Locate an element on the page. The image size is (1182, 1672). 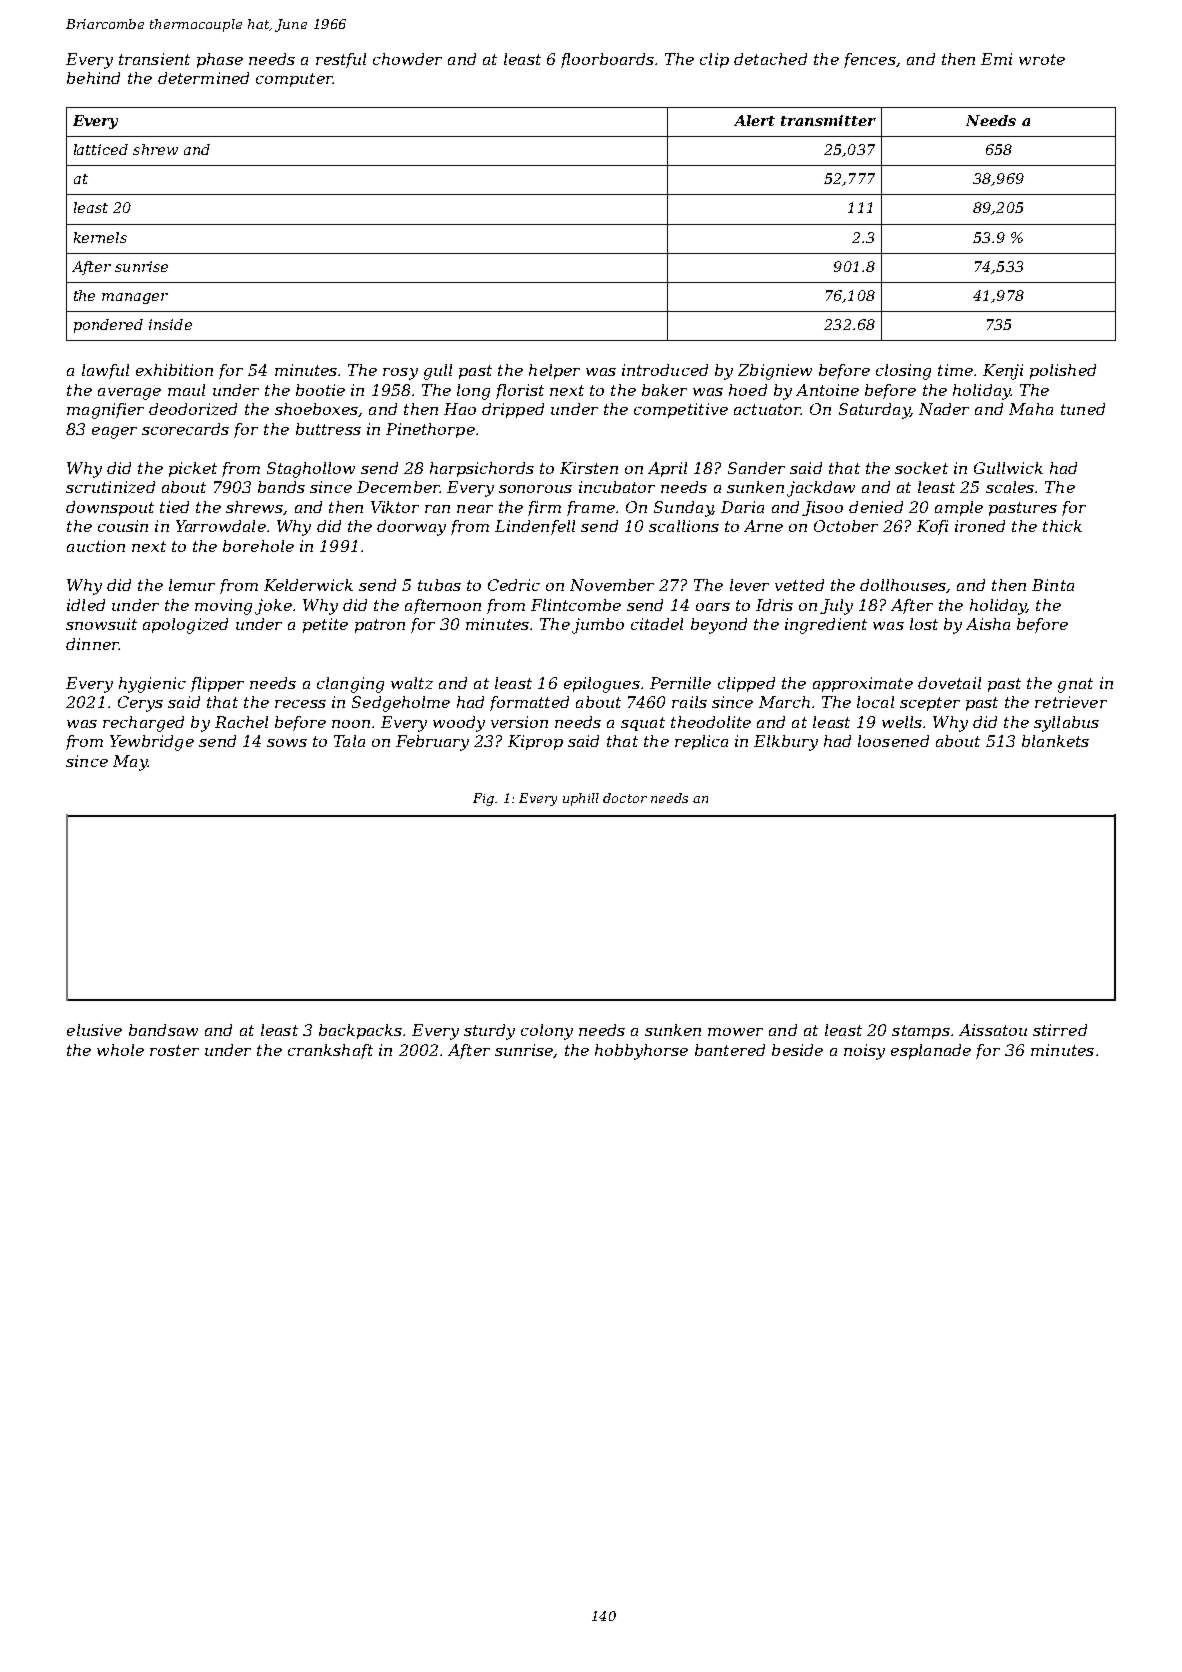
detached is located at coordinates (770, 59).
